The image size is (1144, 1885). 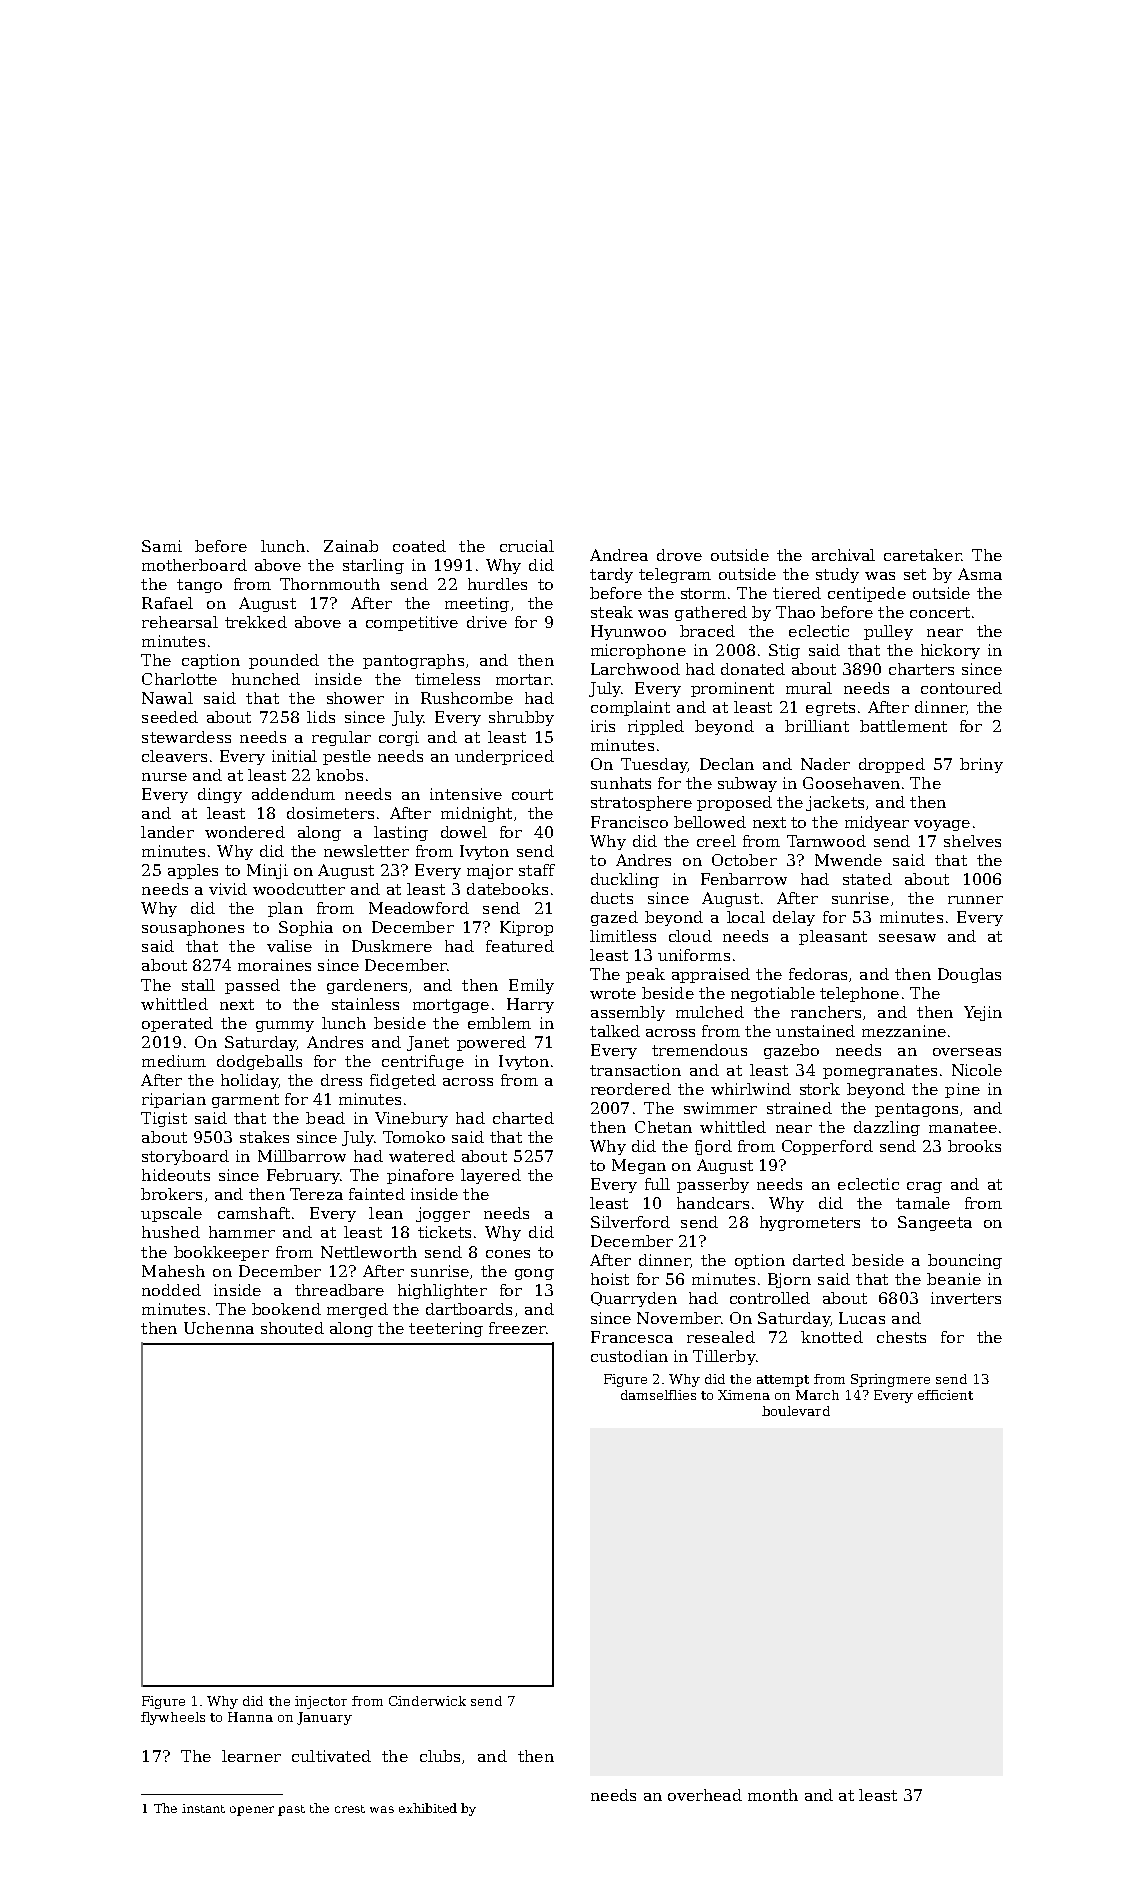 I want to click on dosimeters, so click(x=330, y=813).
